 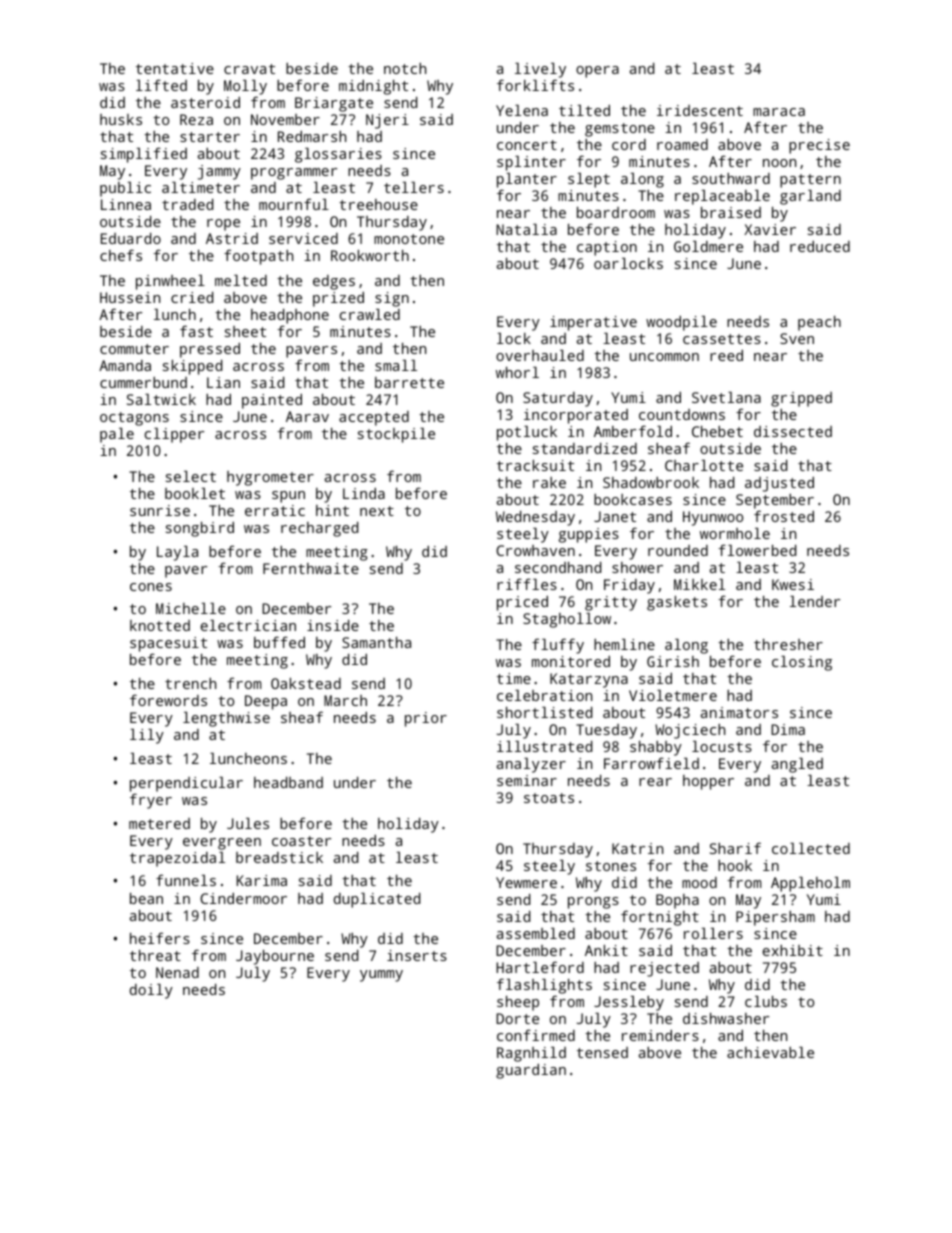 I want to click on Wednesday, so click(x=535, y=518).
